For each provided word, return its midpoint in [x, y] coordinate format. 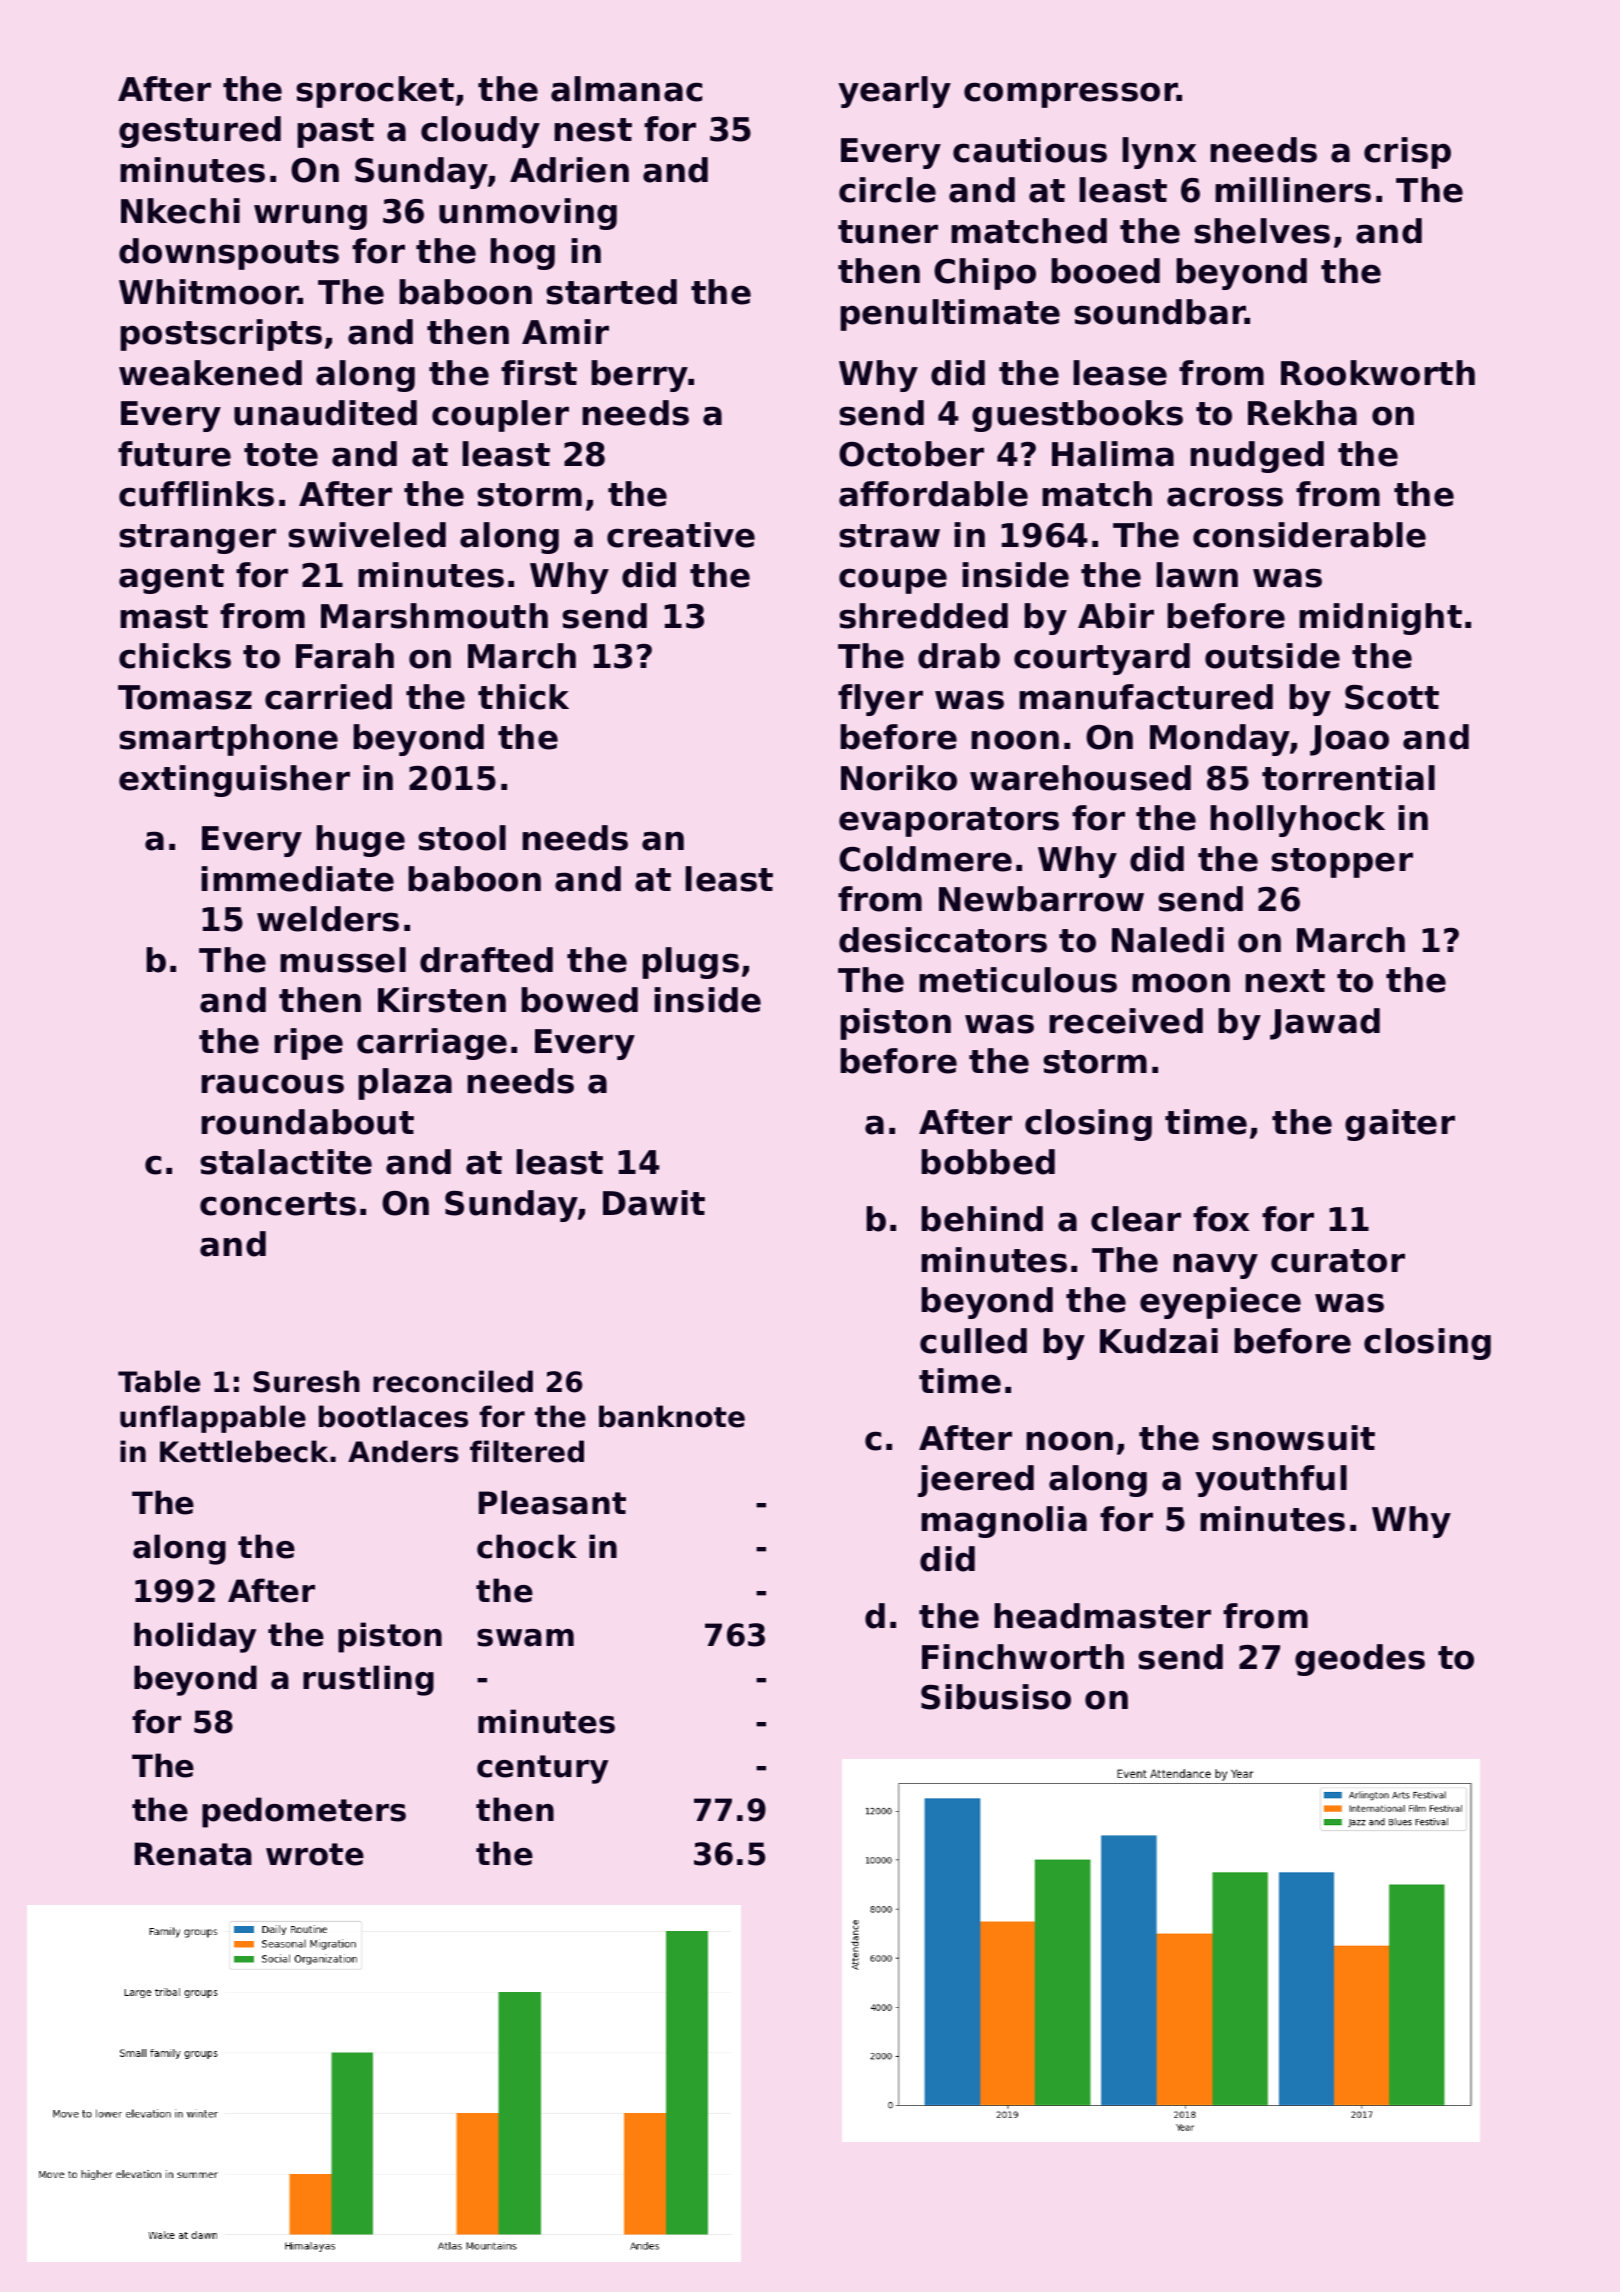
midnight [1380, 619]
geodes [1360, 1660]
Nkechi [180, 211]
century [542, 1769]
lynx [1159, 153]
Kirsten [442, 1000]
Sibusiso [996, 1697]
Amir [565, 331]
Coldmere [925, 859]
